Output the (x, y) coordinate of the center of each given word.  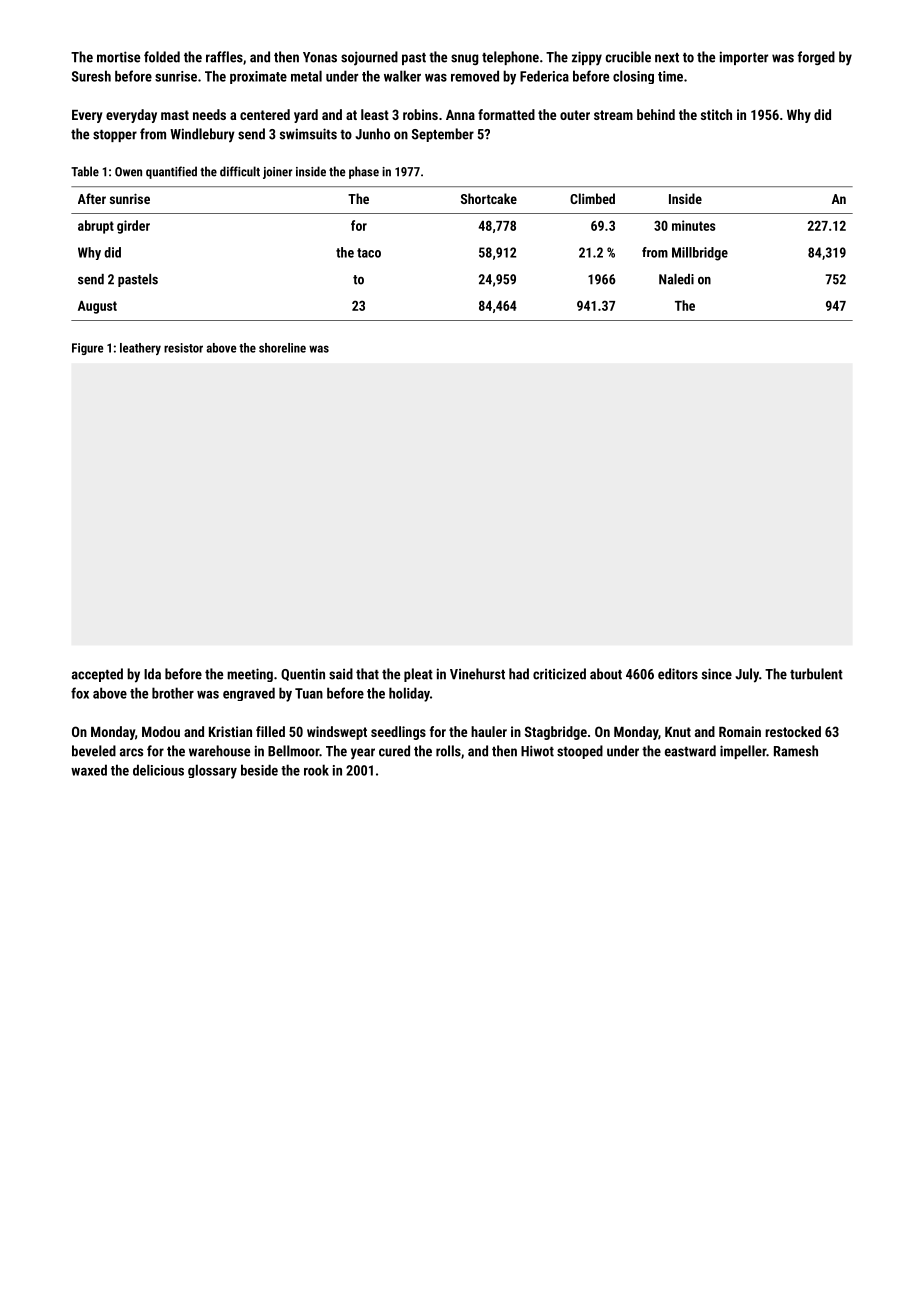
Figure (87, 349)
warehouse (219, 751)
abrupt (96, 227)
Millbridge (700, 254)
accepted (97, 675)
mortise (118, 57)
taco (369, 253)
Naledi (676, 279)
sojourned (369, 58)
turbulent (816, 674)
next (667, 58)
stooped (580, 752)
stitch (716, 114)
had (519, 674)
